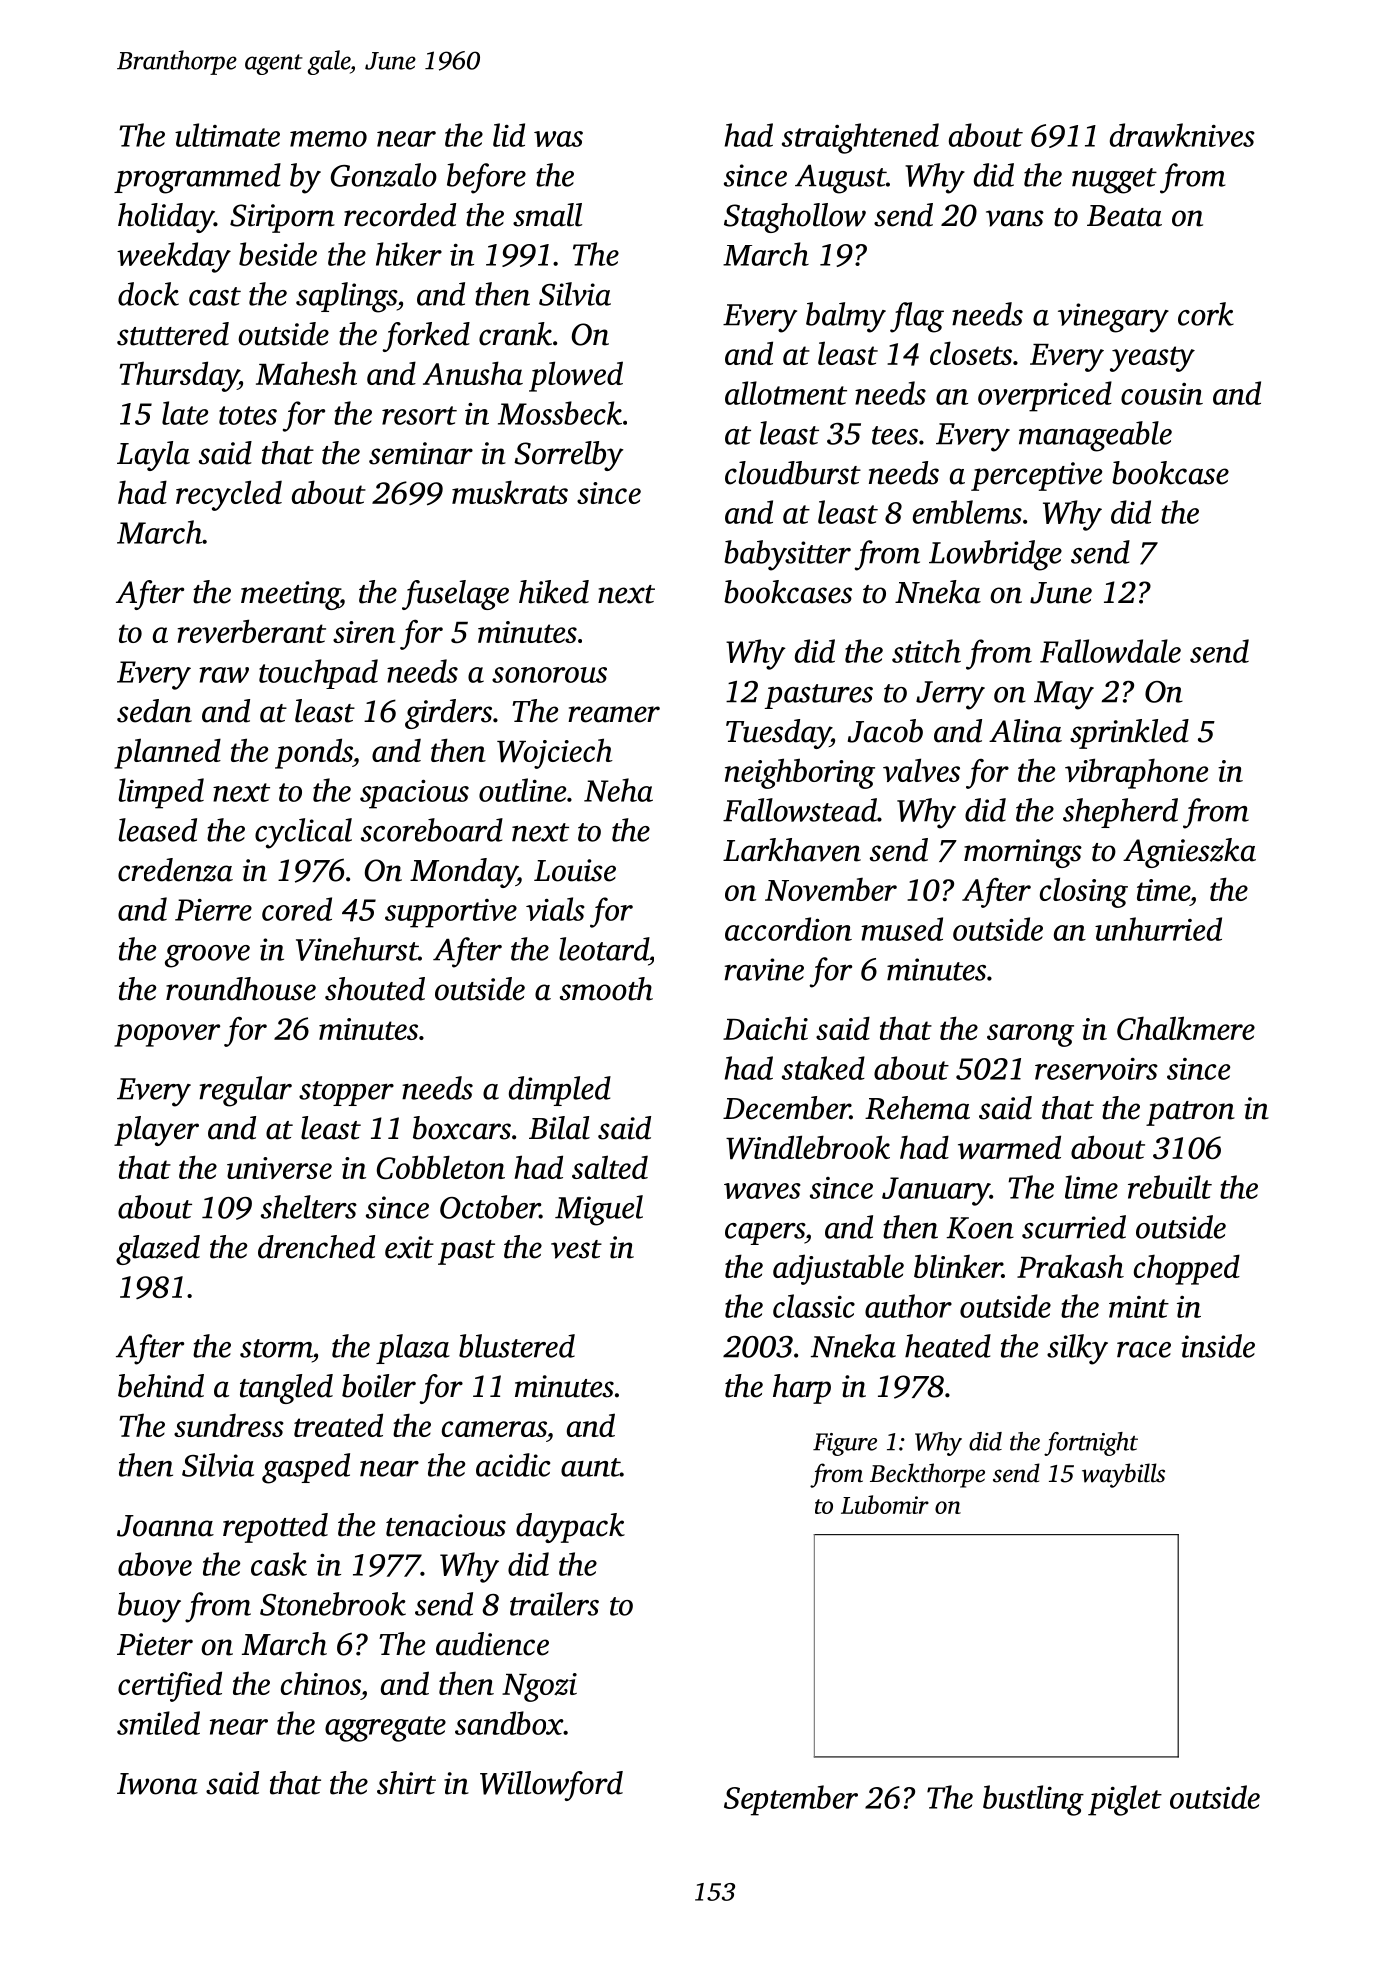 The image size is (1386, 1969). I want to click on race, so click(1144, 1350).
